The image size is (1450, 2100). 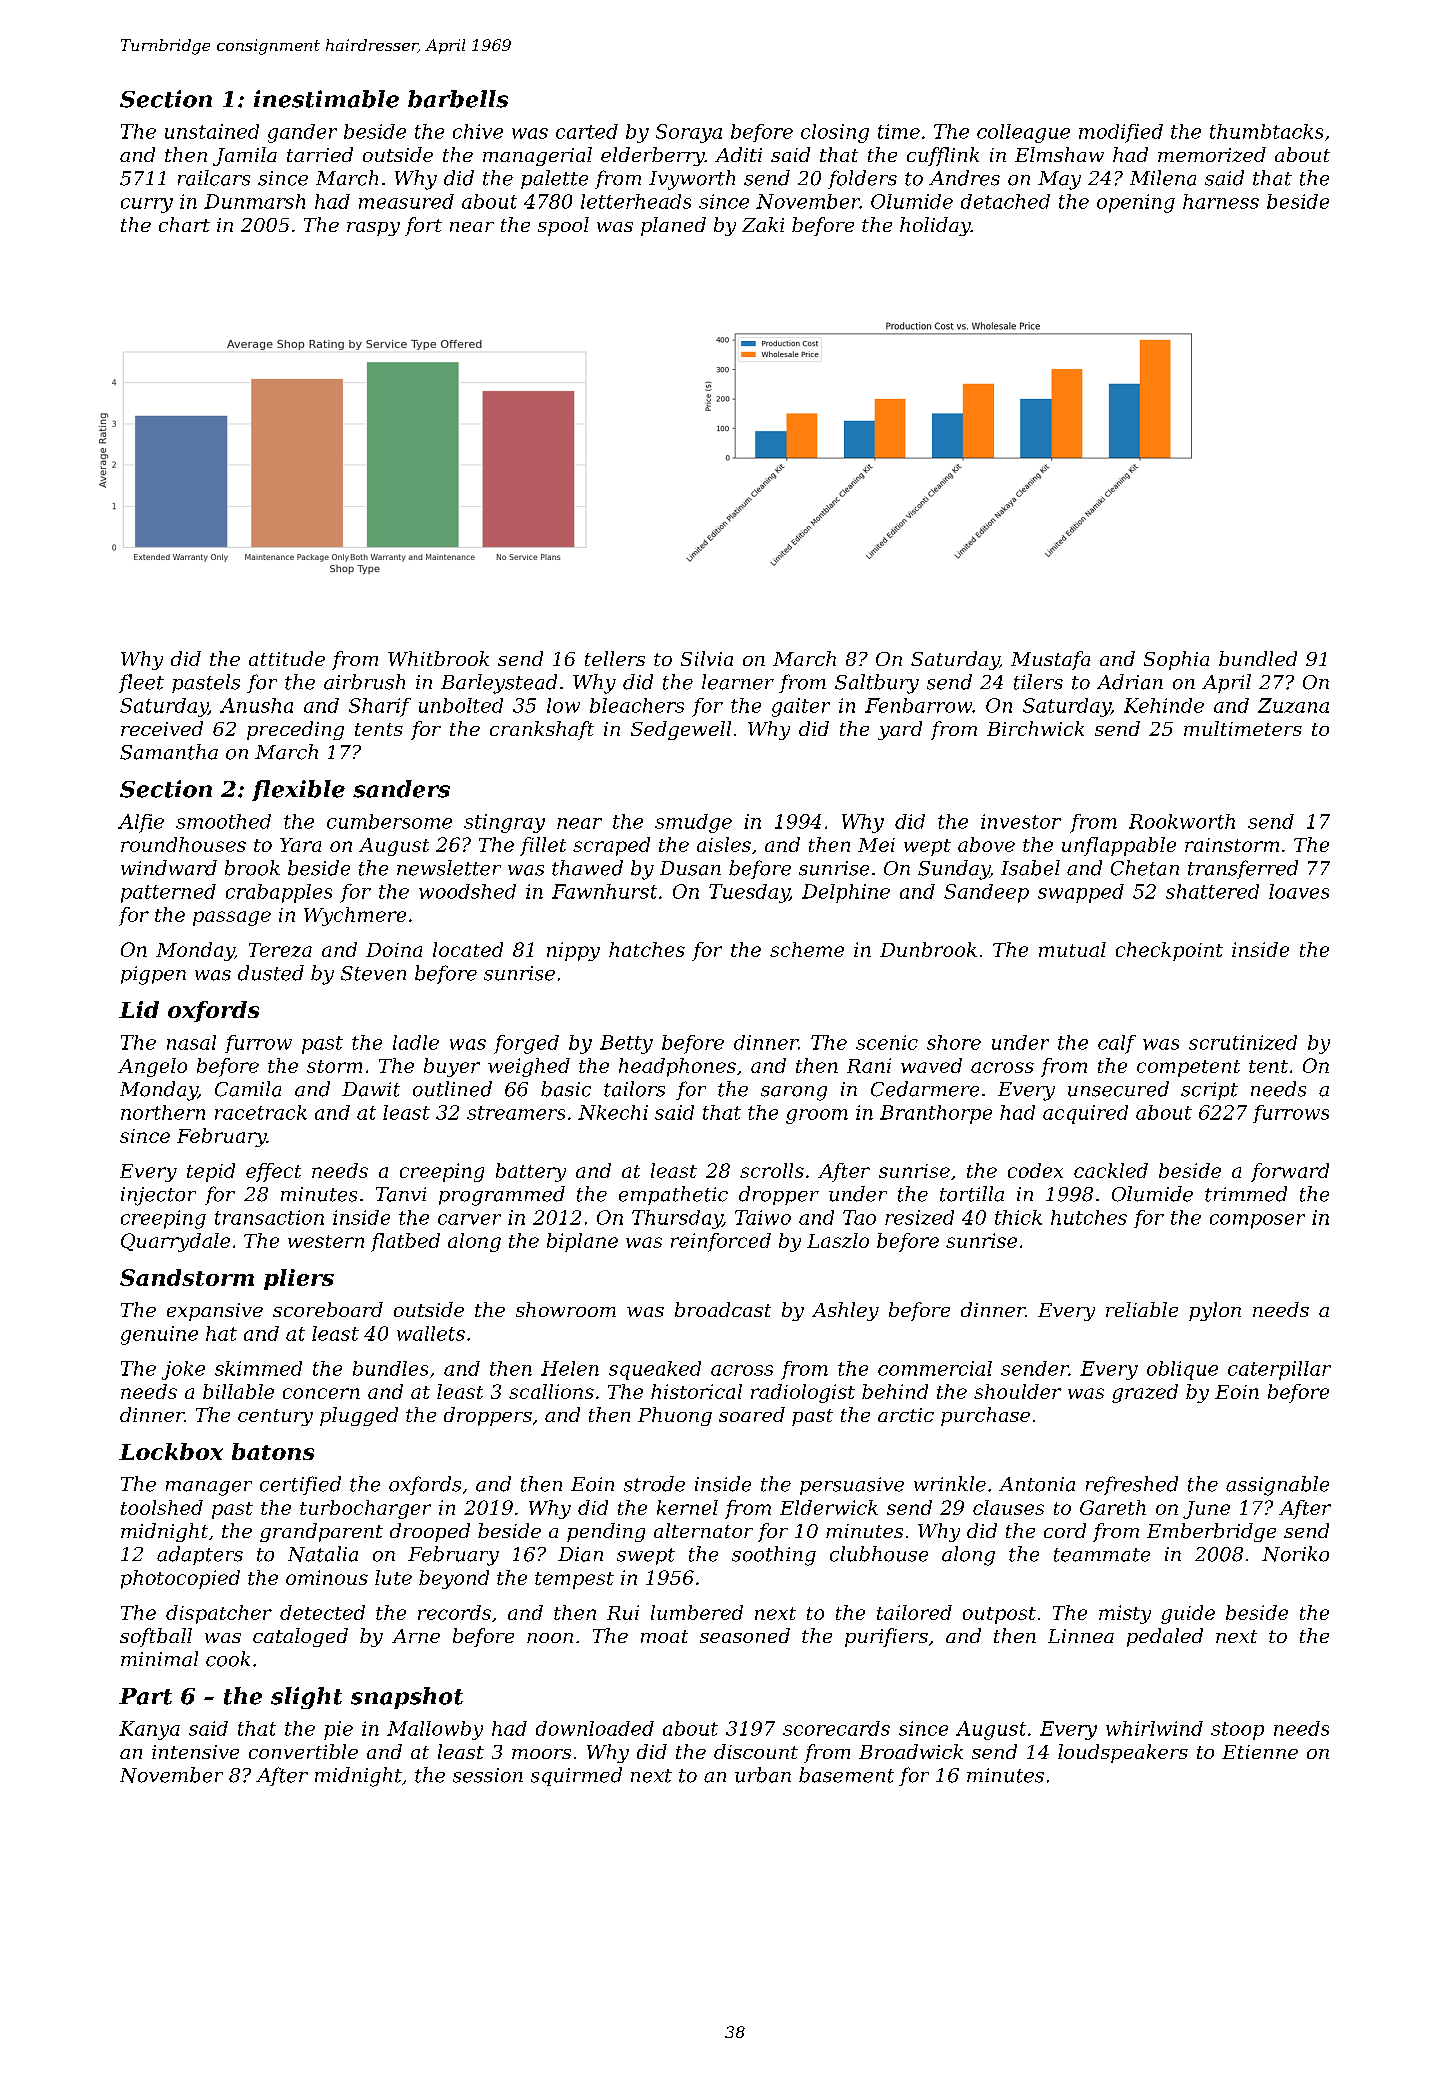 I want to click on codex, so click(x=1035, y=1170).
